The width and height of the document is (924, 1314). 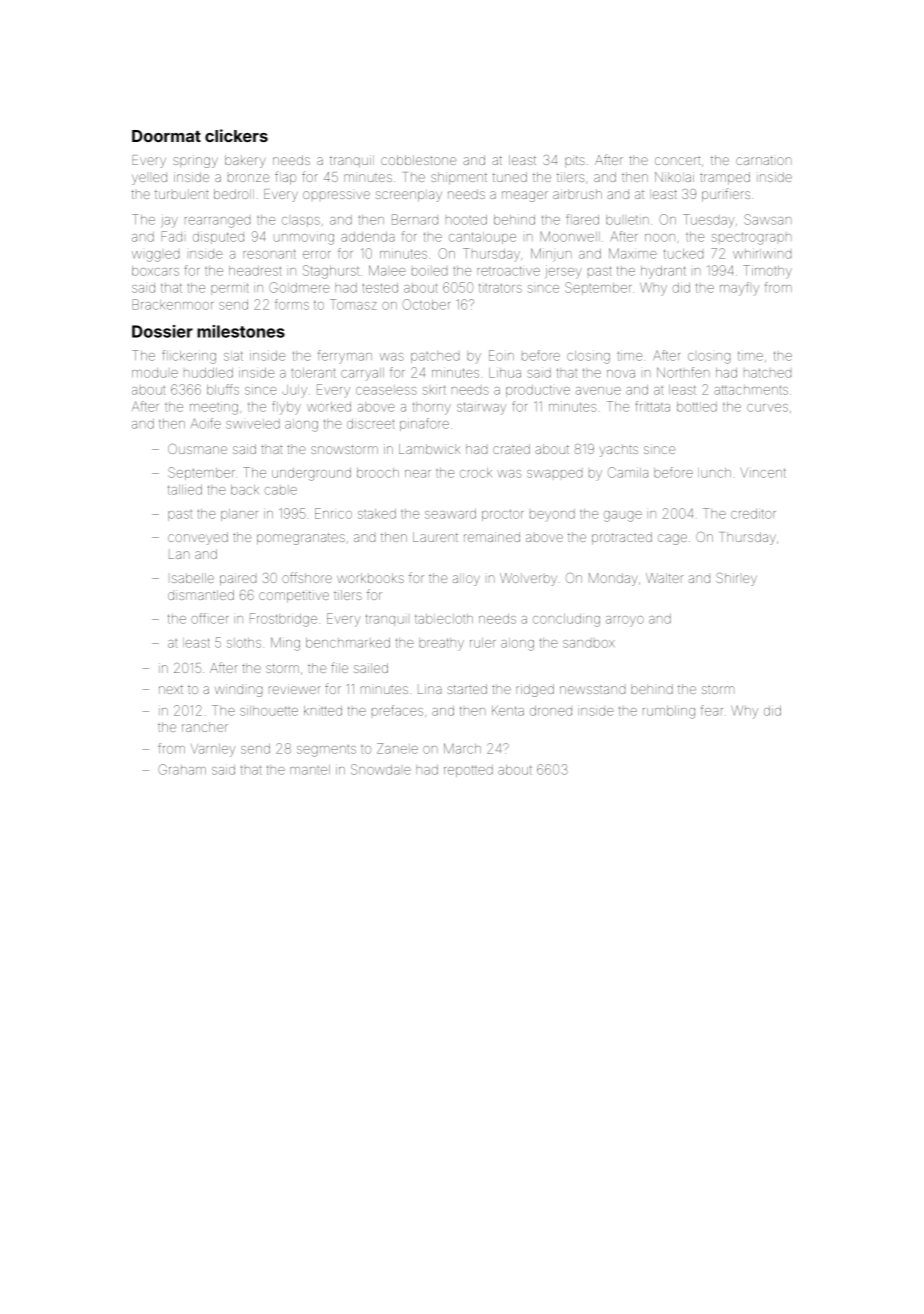 I want to click on tested, so click(x=380, y=288).
